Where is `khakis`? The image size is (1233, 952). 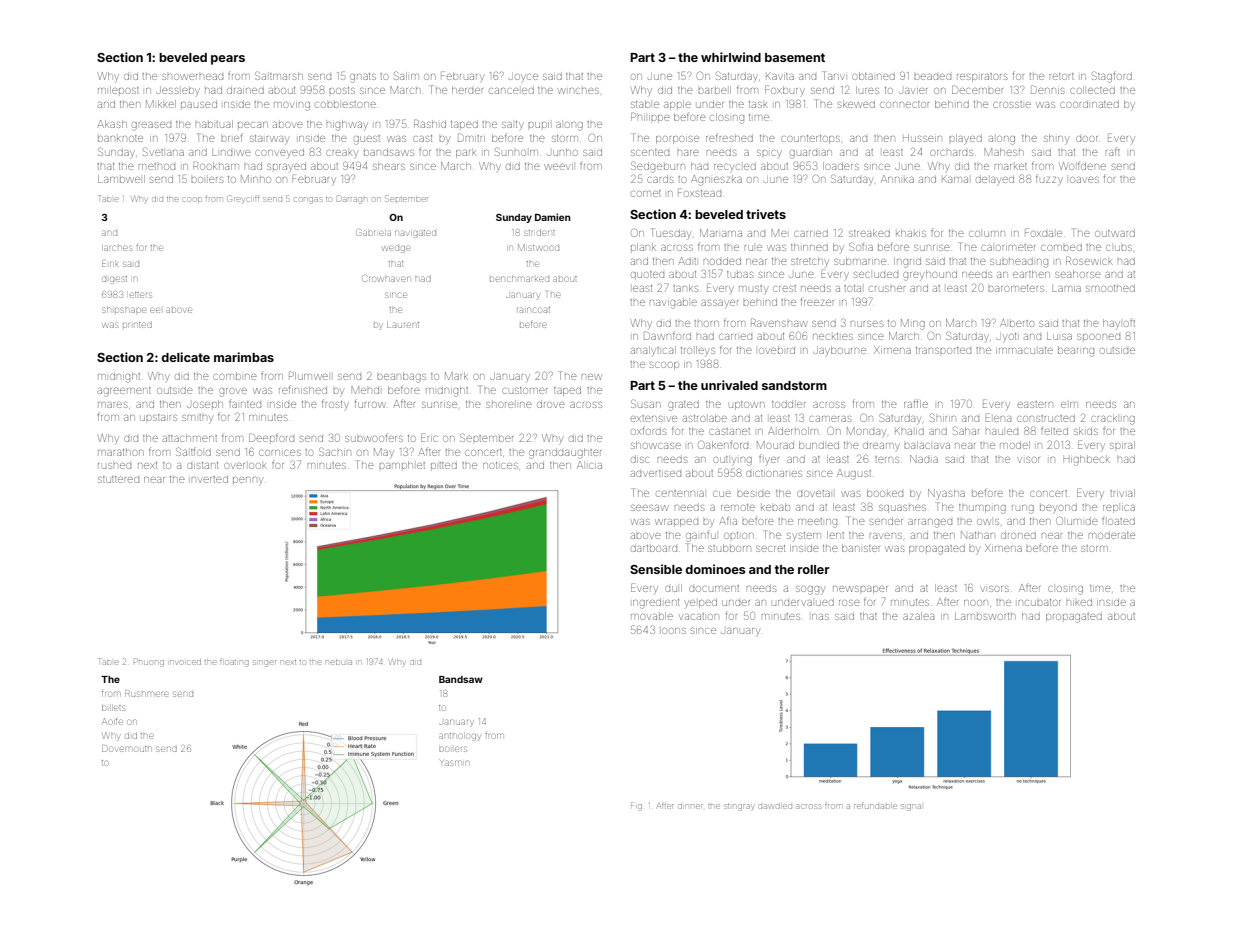 khakis is located at coordinates (911, 233).
